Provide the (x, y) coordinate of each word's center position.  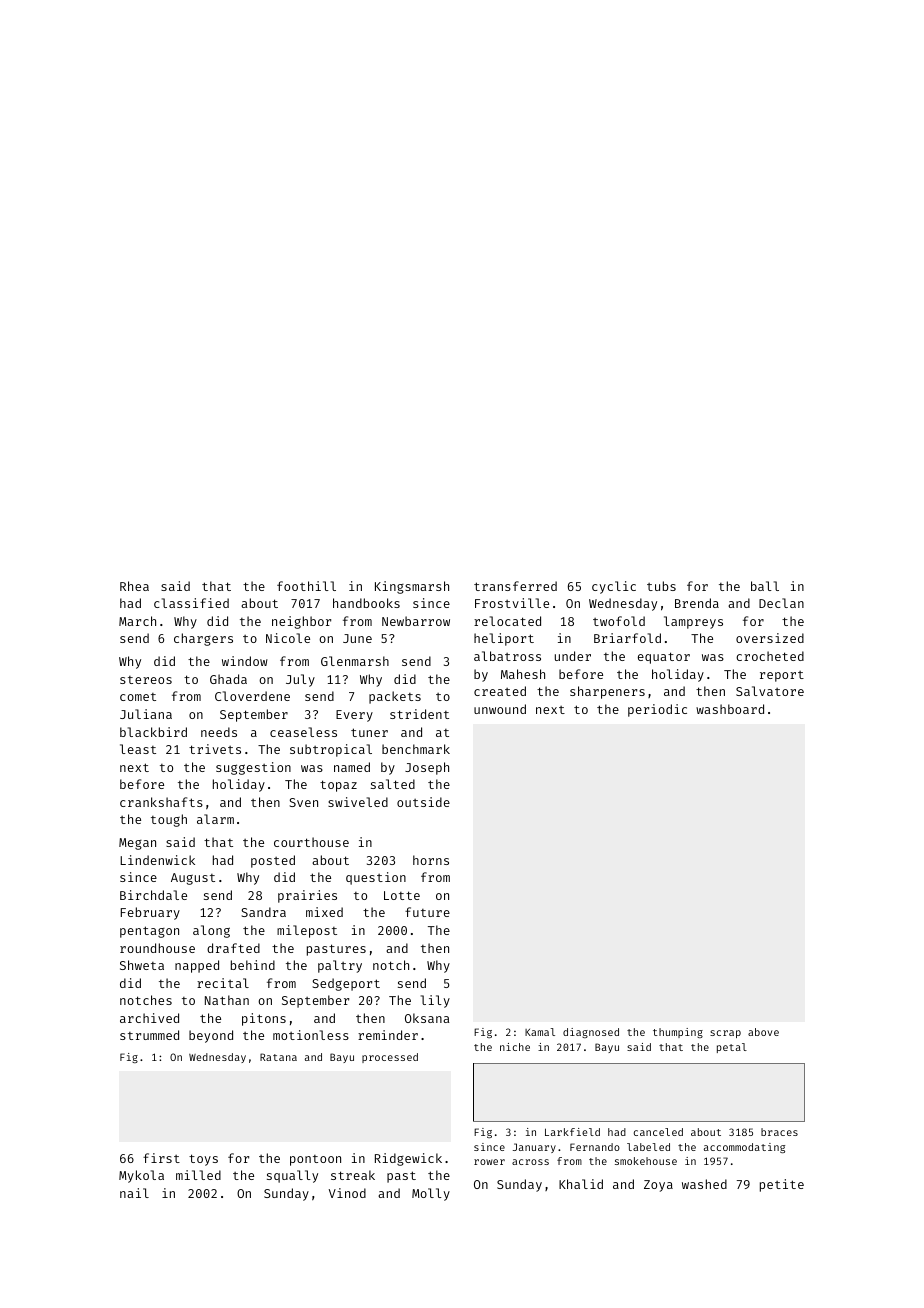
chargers (203, 639)
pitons (264, 1019)
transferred (515, 586)
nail (134, 1193)
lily (435, 1001)
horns (431, 860)
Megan (137, 844)
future (427, 912)
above (763, 1032)
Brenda (697, 603)
